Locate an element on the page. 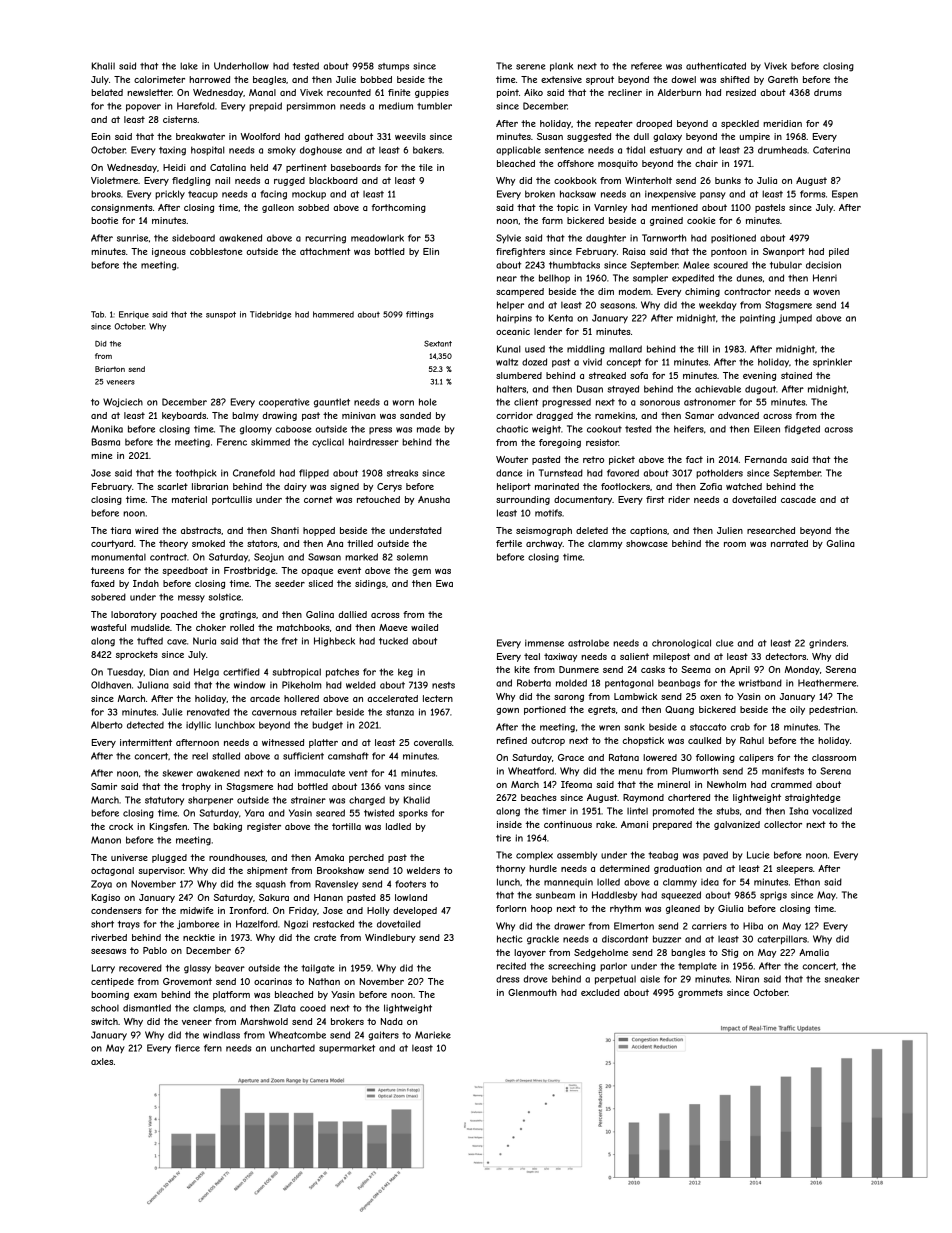  Espen is located at coordinates (845, 195).
